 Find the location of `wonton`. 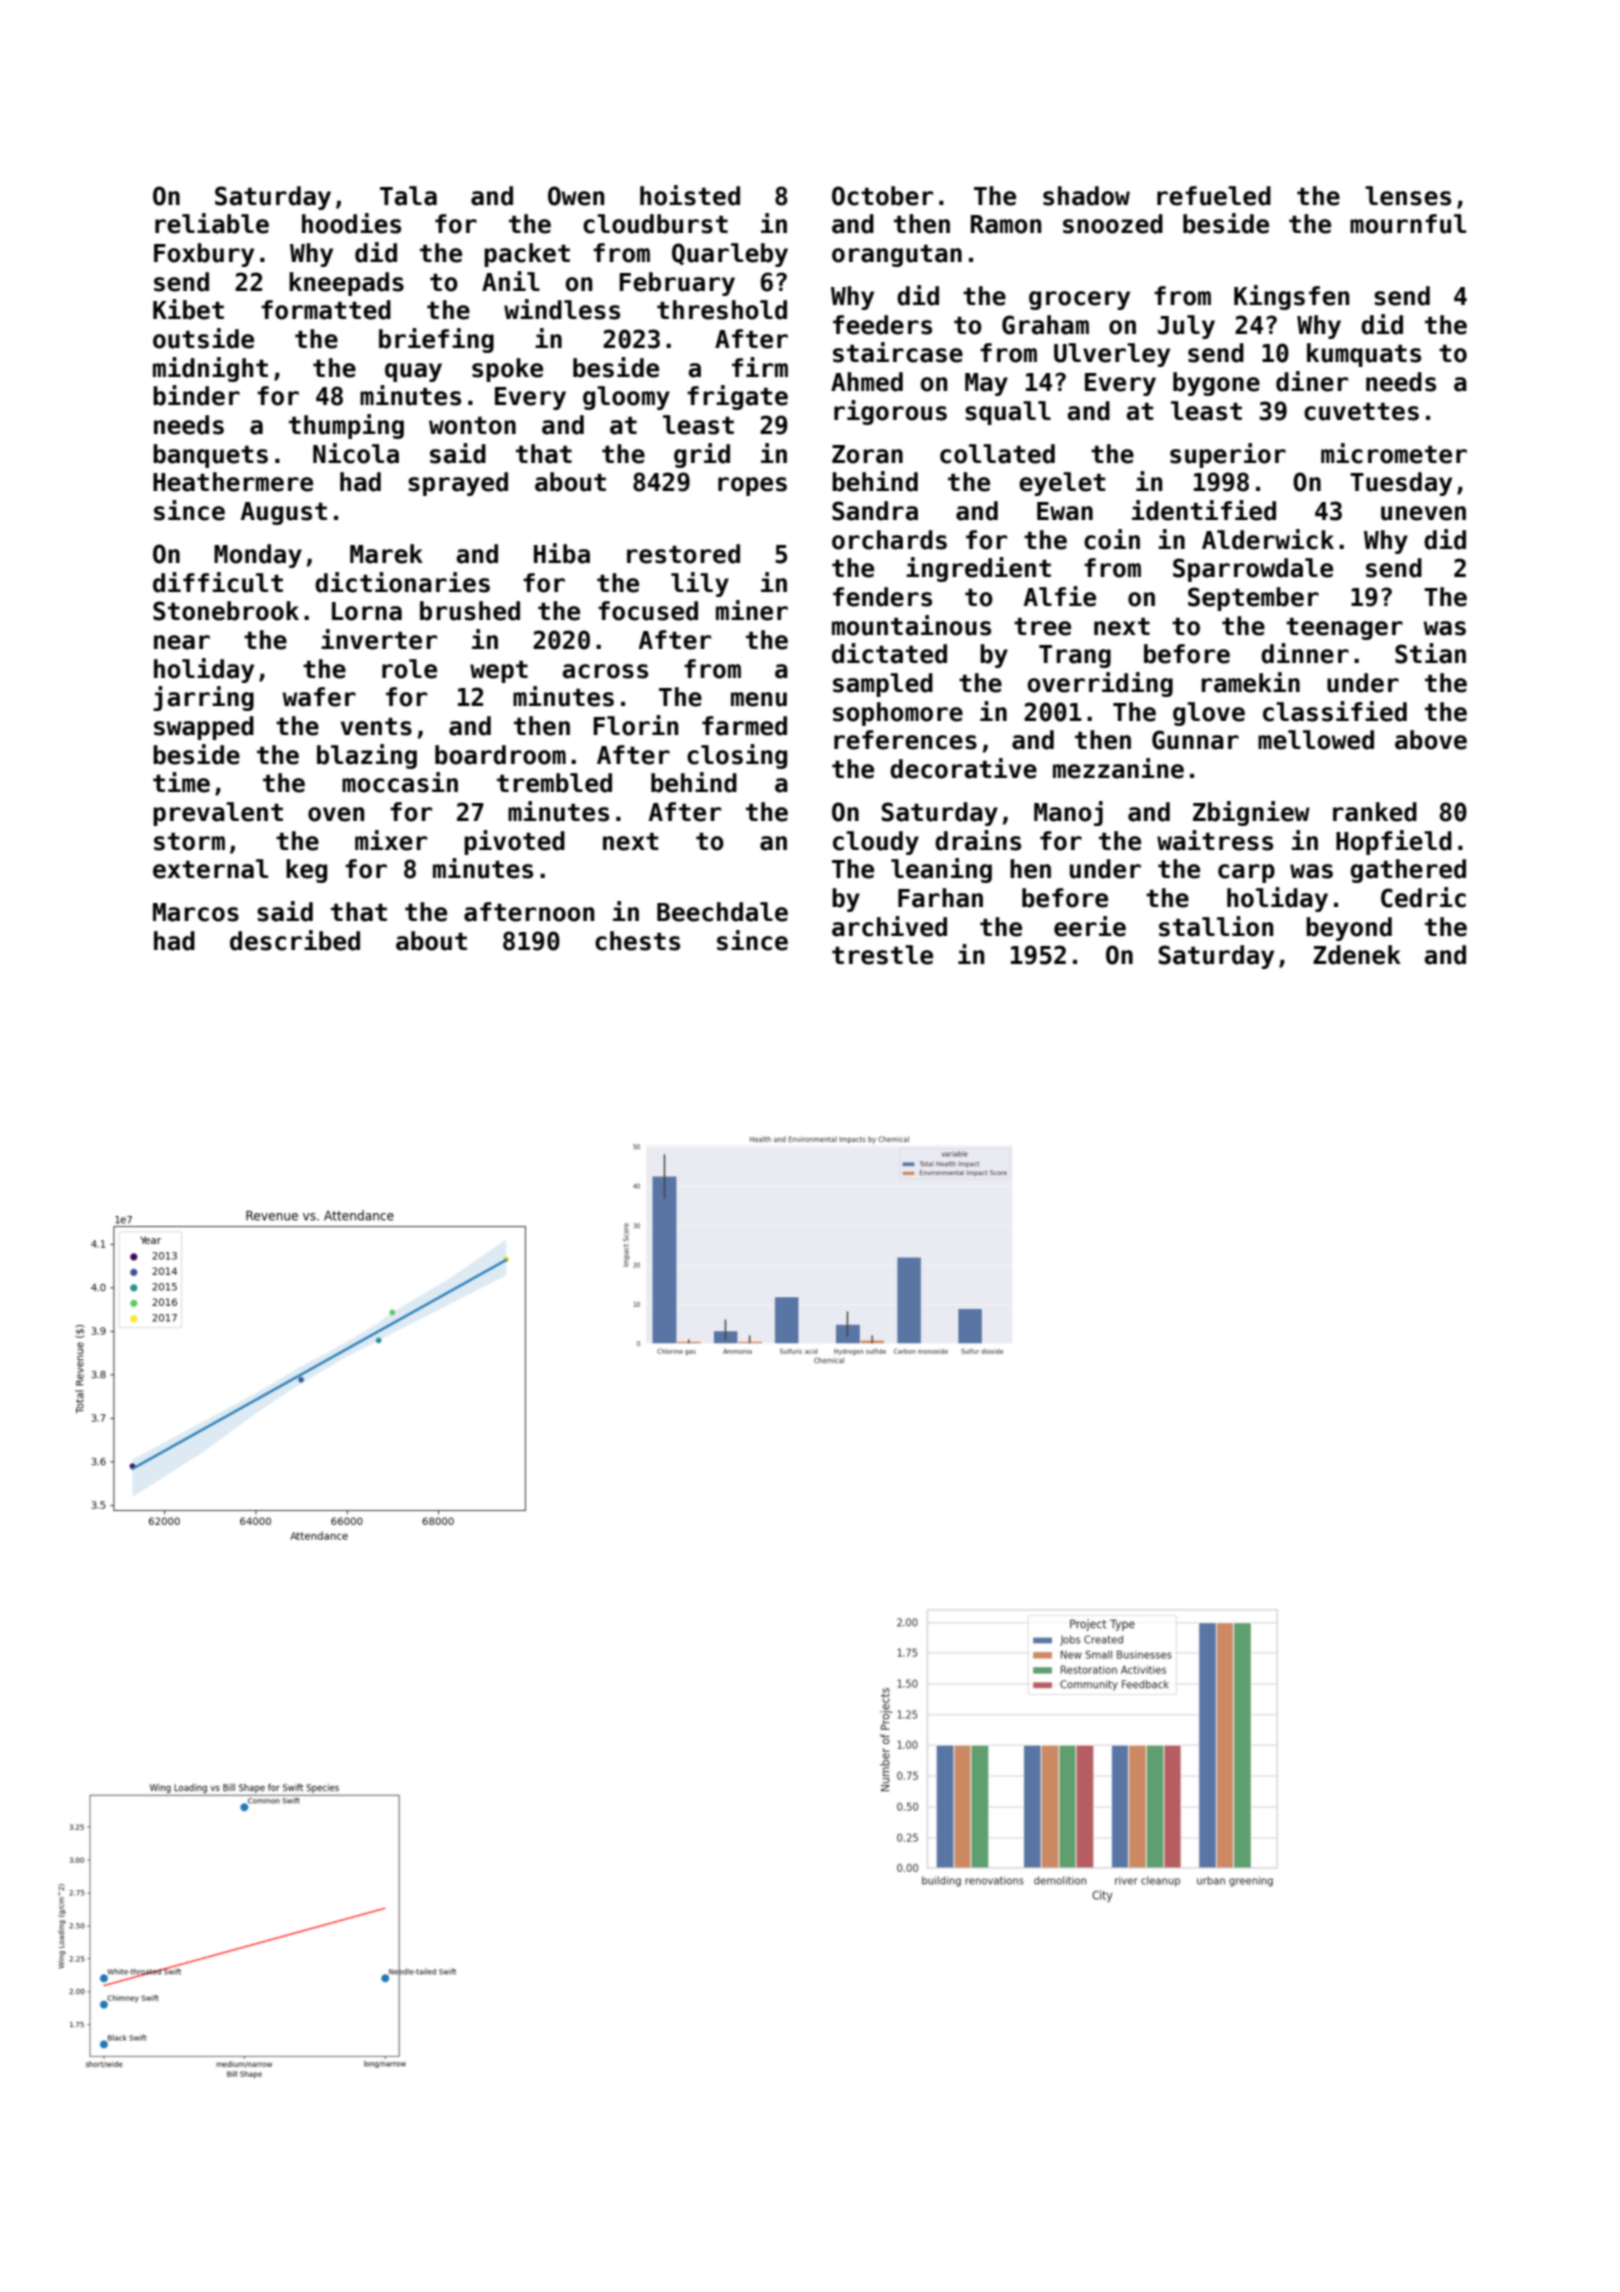

wonton is located at coordinates (472, 425).
